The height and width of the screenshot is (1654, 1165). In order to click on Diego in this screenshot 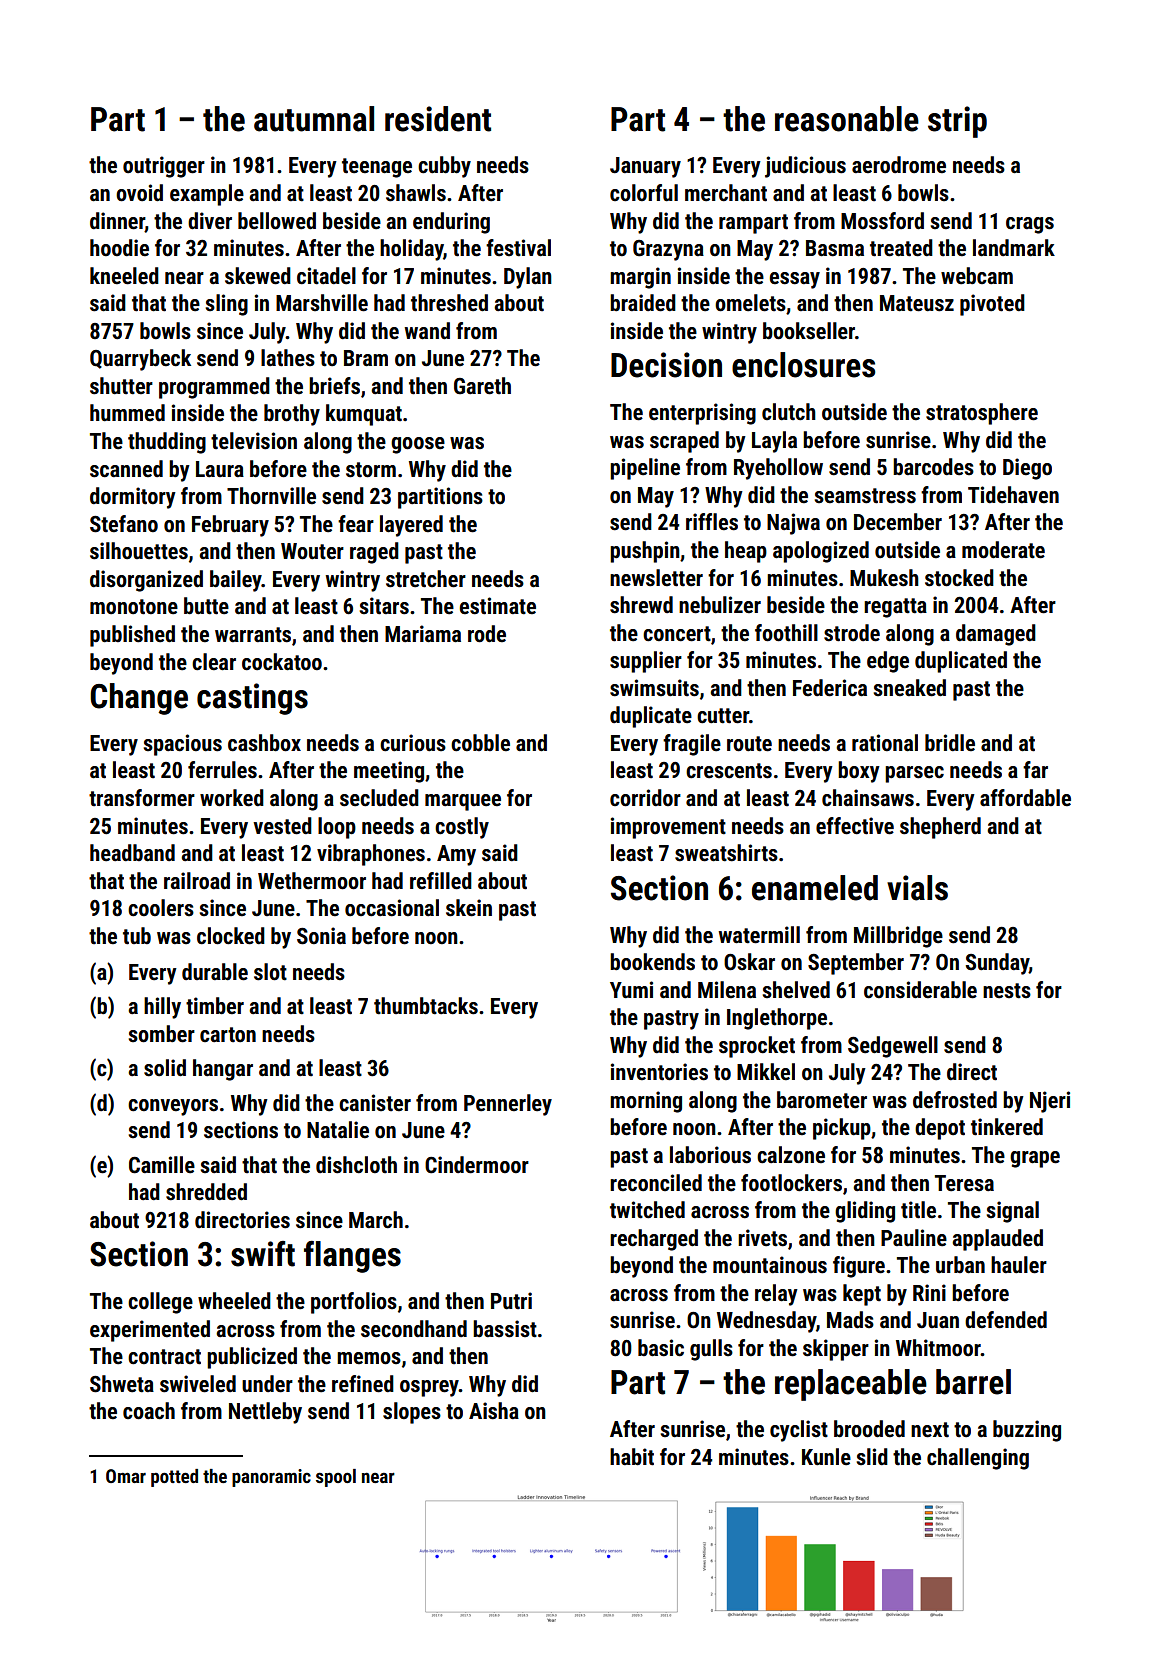, I will do `click(1027, 469)`.
